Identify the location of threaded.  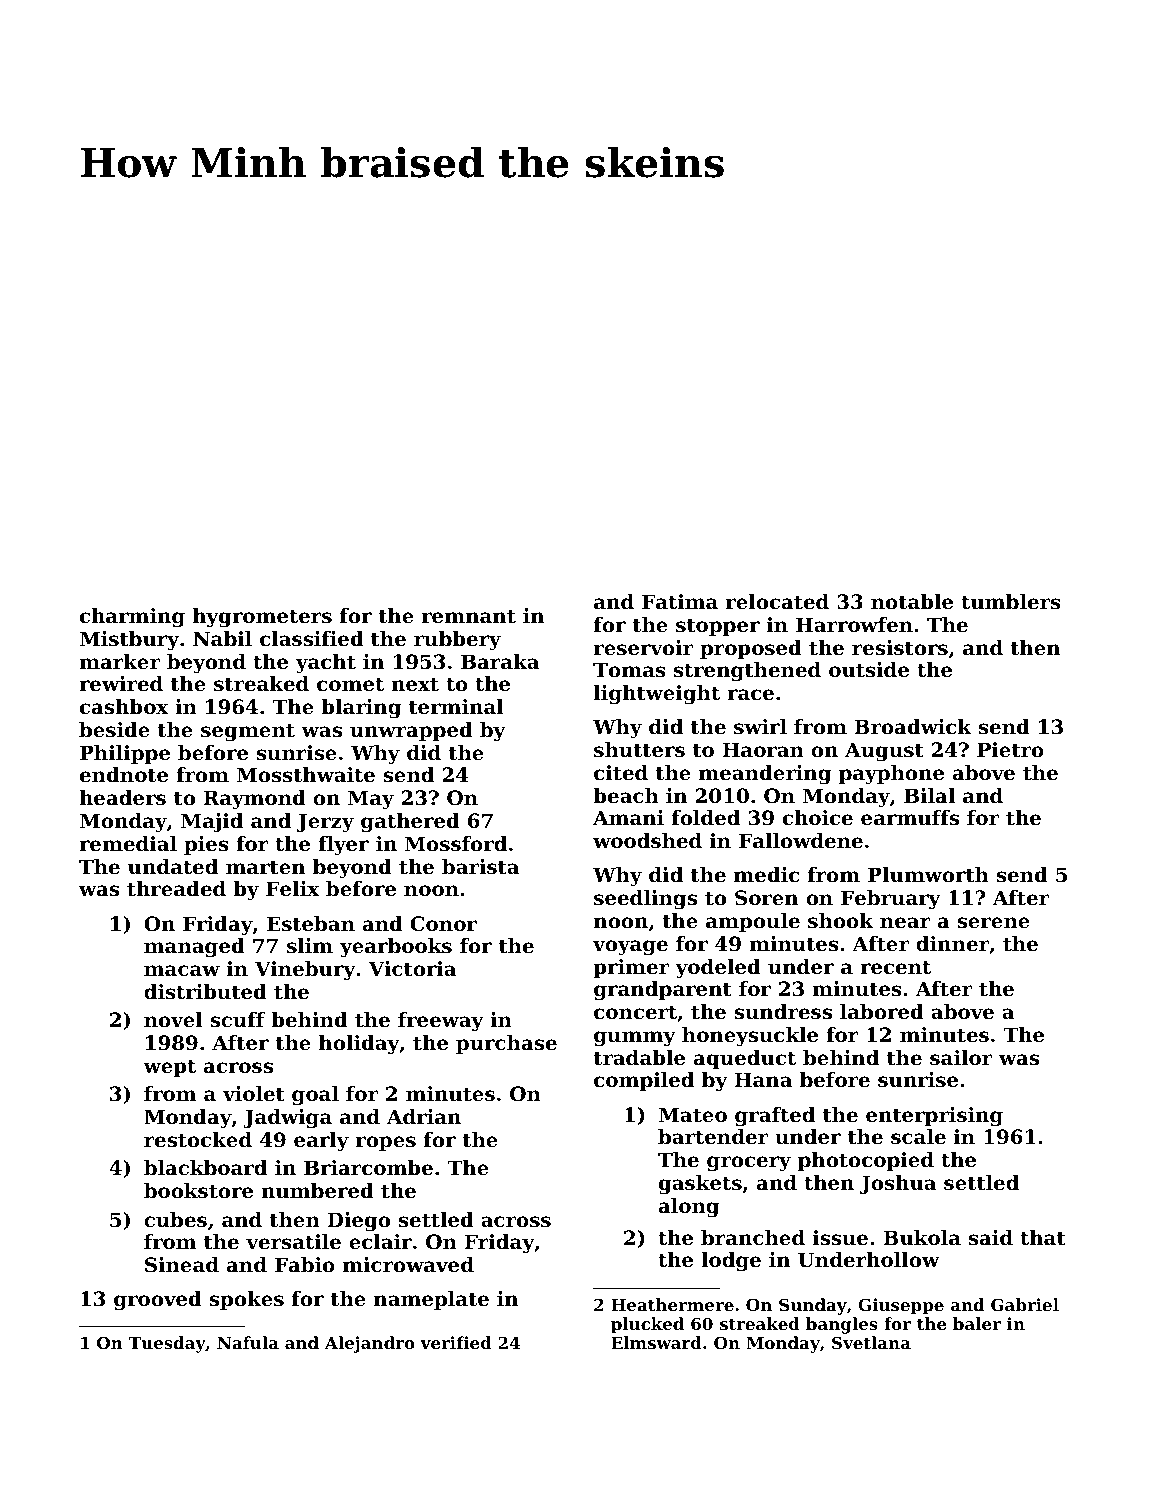
(176, 889).
